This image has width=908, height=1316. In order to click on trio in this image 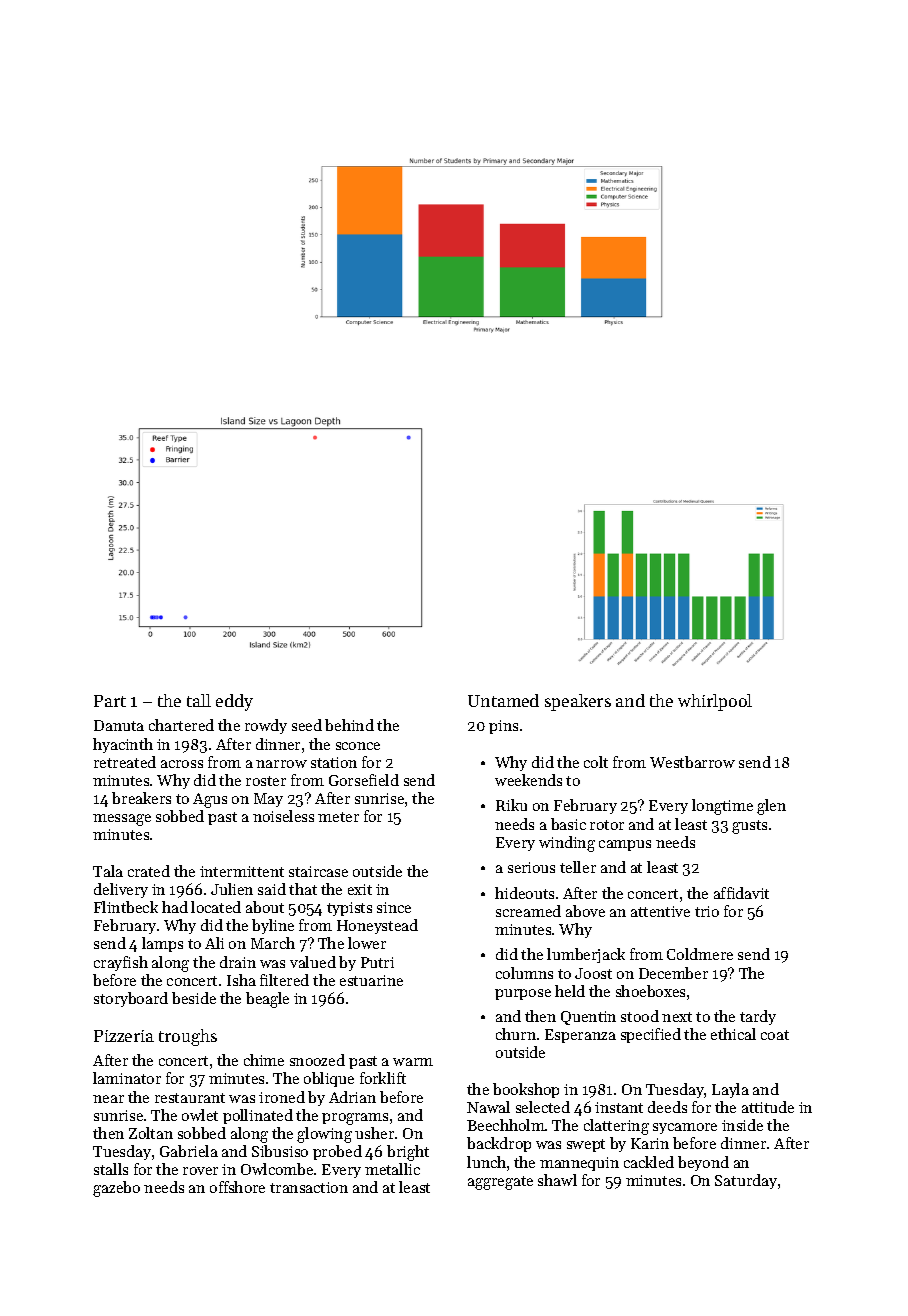, I will do `click(707, 911)`.
